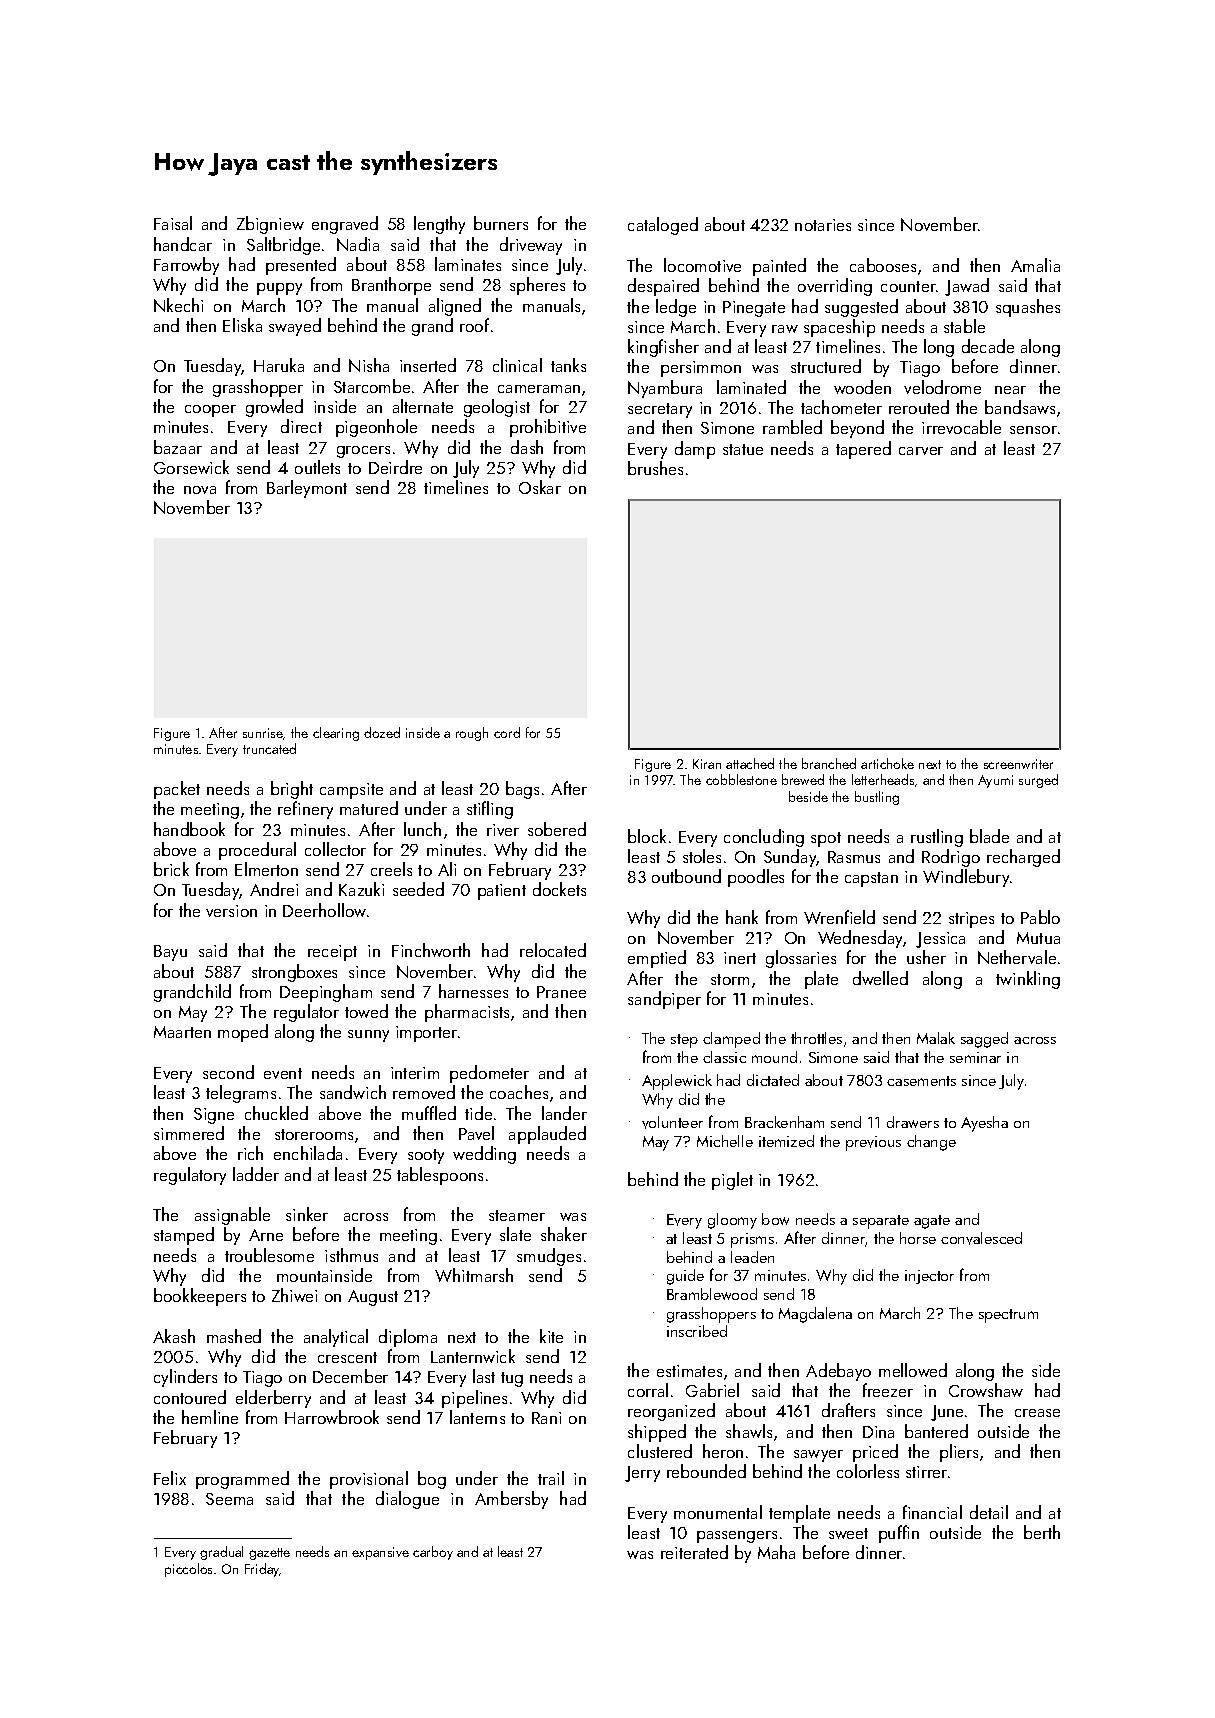 The image size is (1215, 1718). Describe the element at coordinates (1042, 1532) in the image. I see `berth` at that location.
